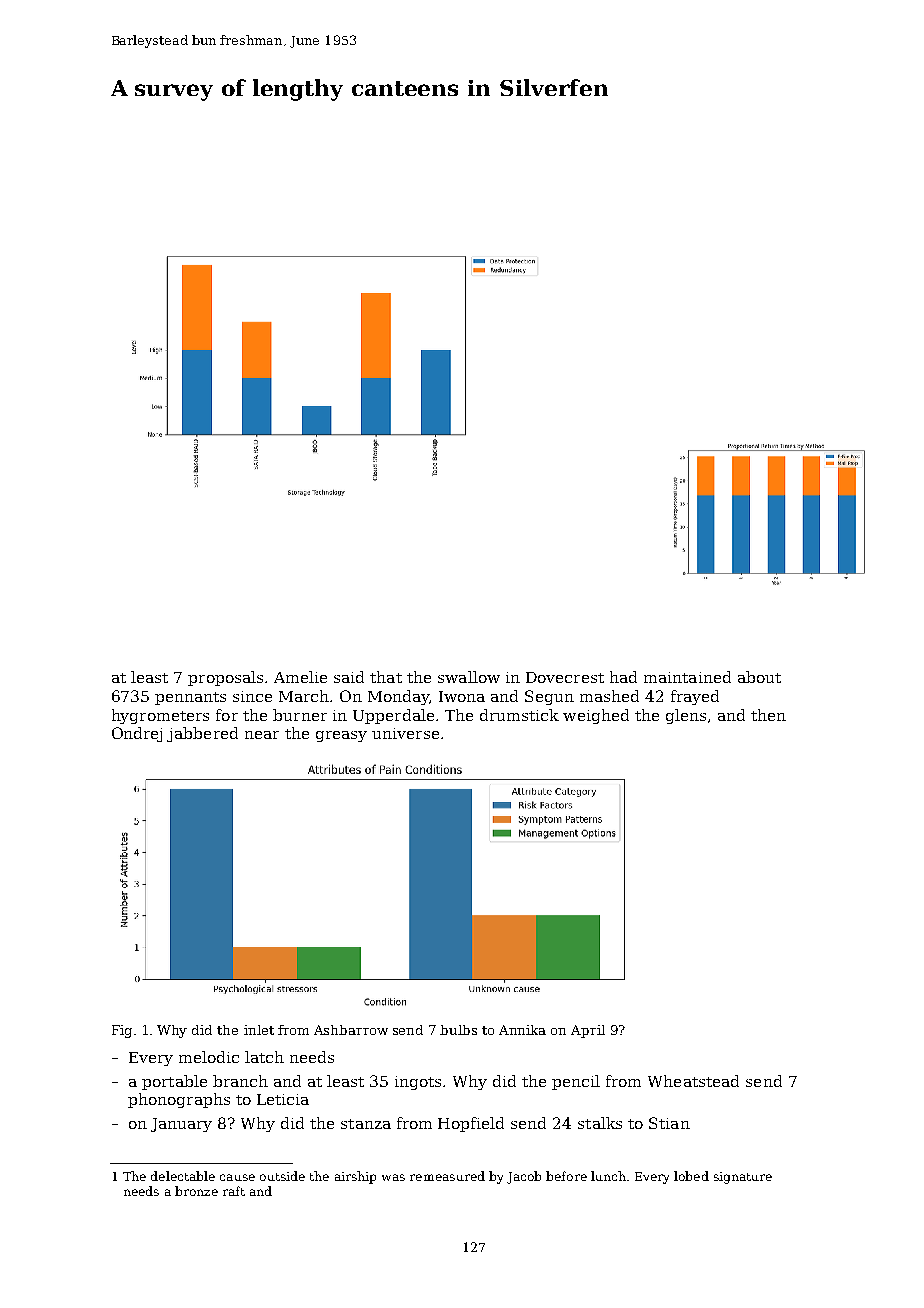  Describe the element at coordinates (259, 1030) in the image. I see `inlet` at that location.
